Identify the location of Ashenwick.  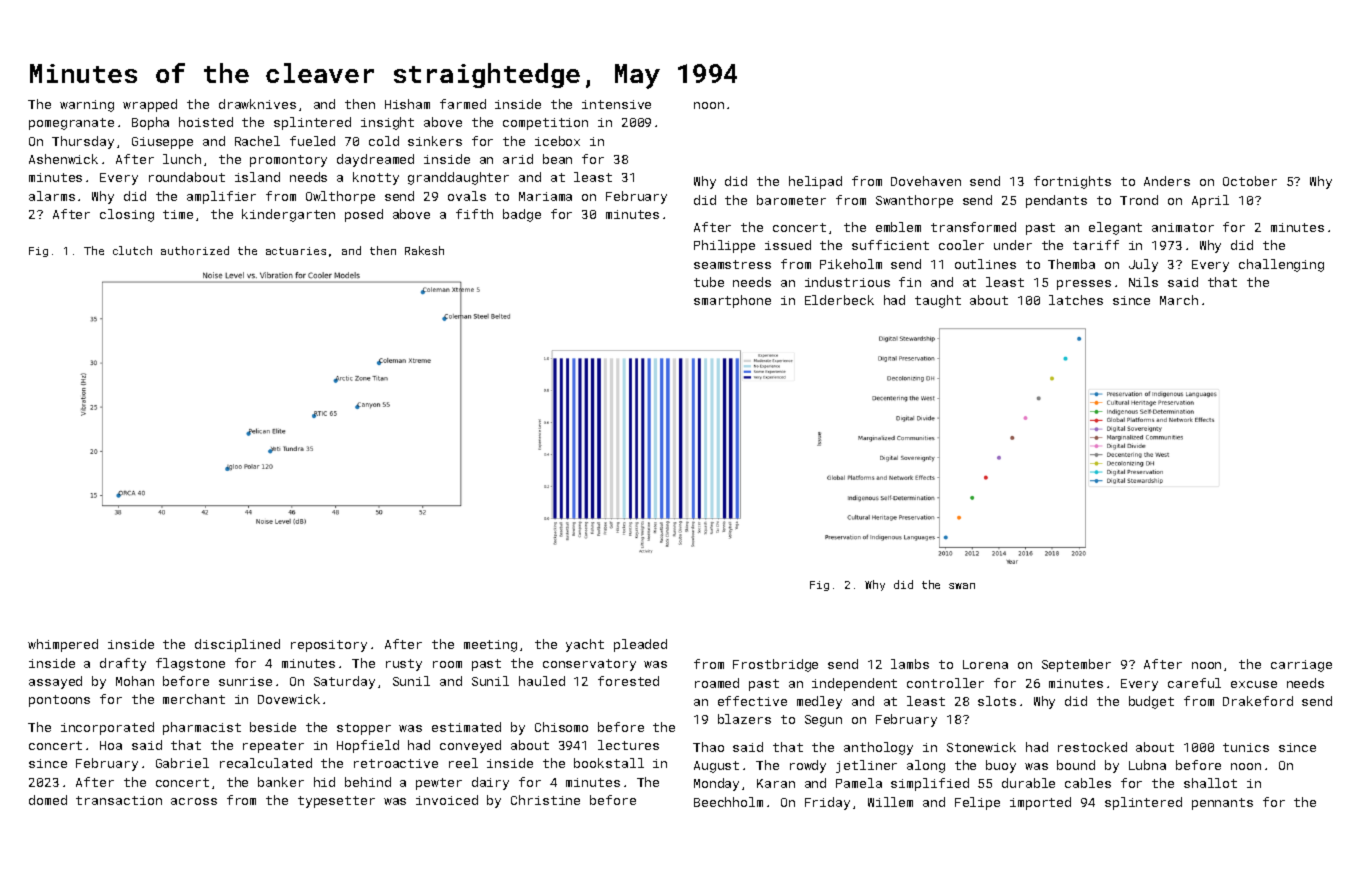
(63, 159).
